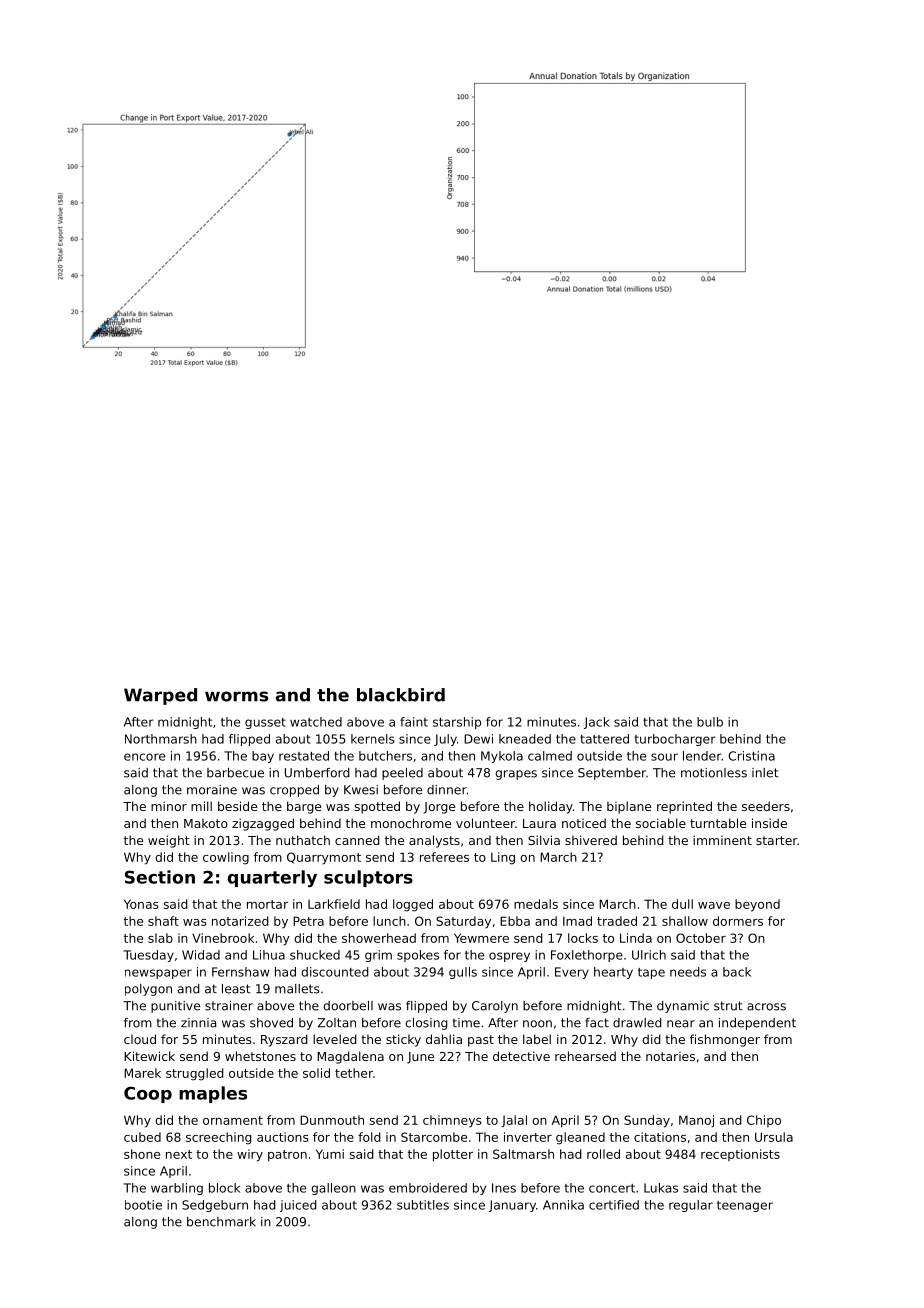  I want to click on sociable, so click(661, 823).
